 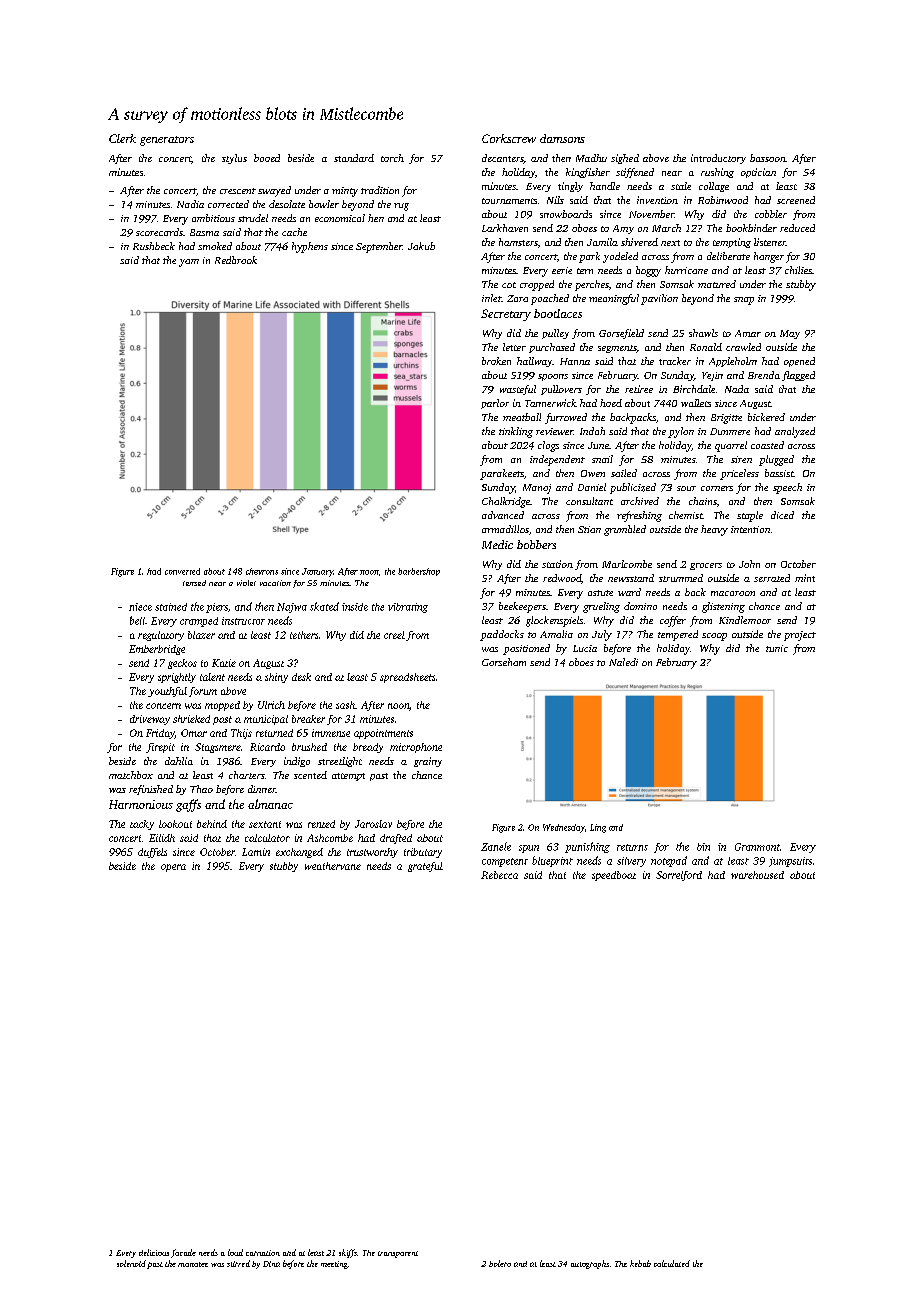 I want to click on parlor, so click(x=495, y=404).
